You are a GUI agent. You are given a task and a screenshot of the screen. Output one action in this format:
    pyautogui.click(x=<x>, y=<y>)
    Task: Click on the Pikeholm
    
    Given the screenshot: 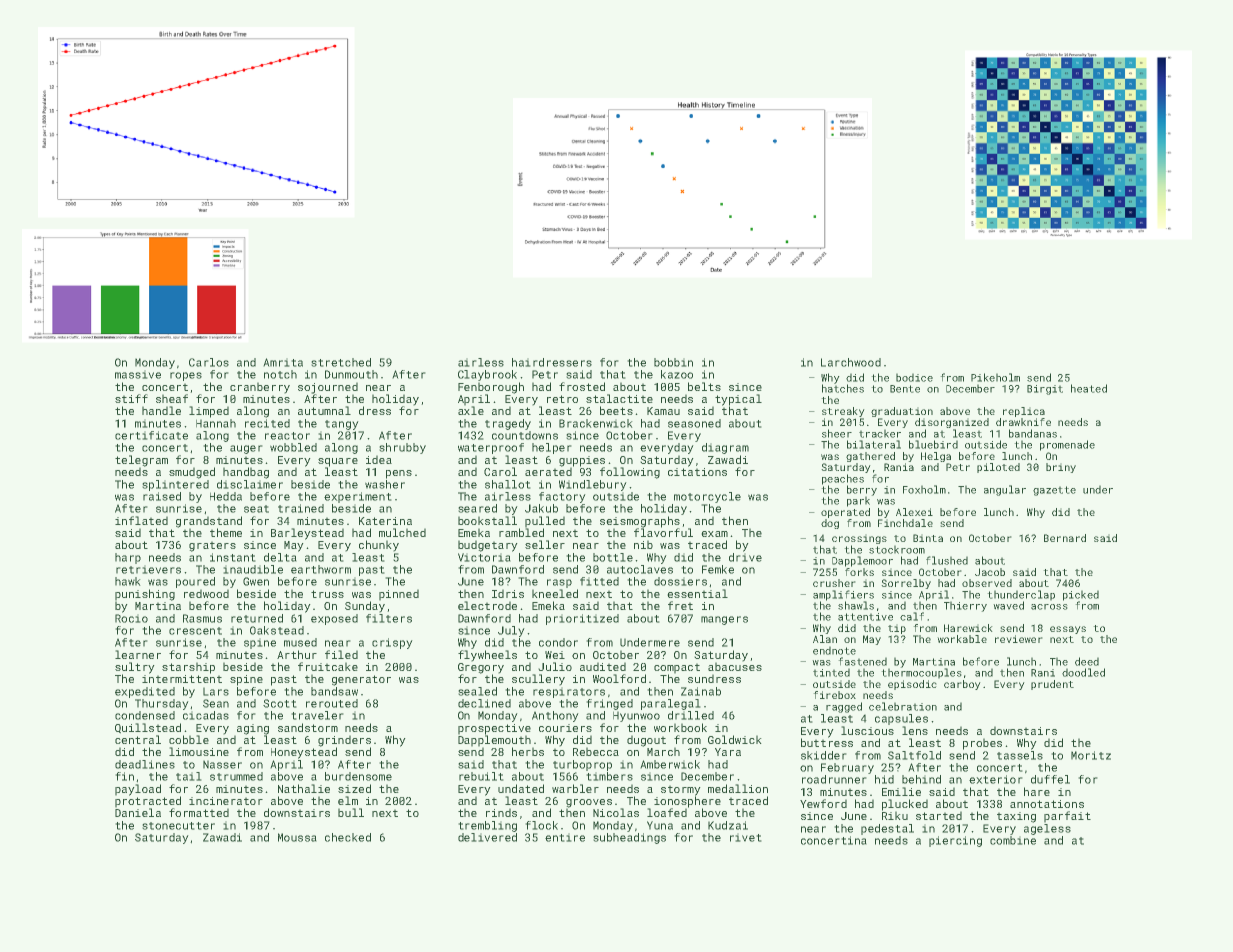 What is the action you would take?
    pyautogui.click(x=995, y=377)
